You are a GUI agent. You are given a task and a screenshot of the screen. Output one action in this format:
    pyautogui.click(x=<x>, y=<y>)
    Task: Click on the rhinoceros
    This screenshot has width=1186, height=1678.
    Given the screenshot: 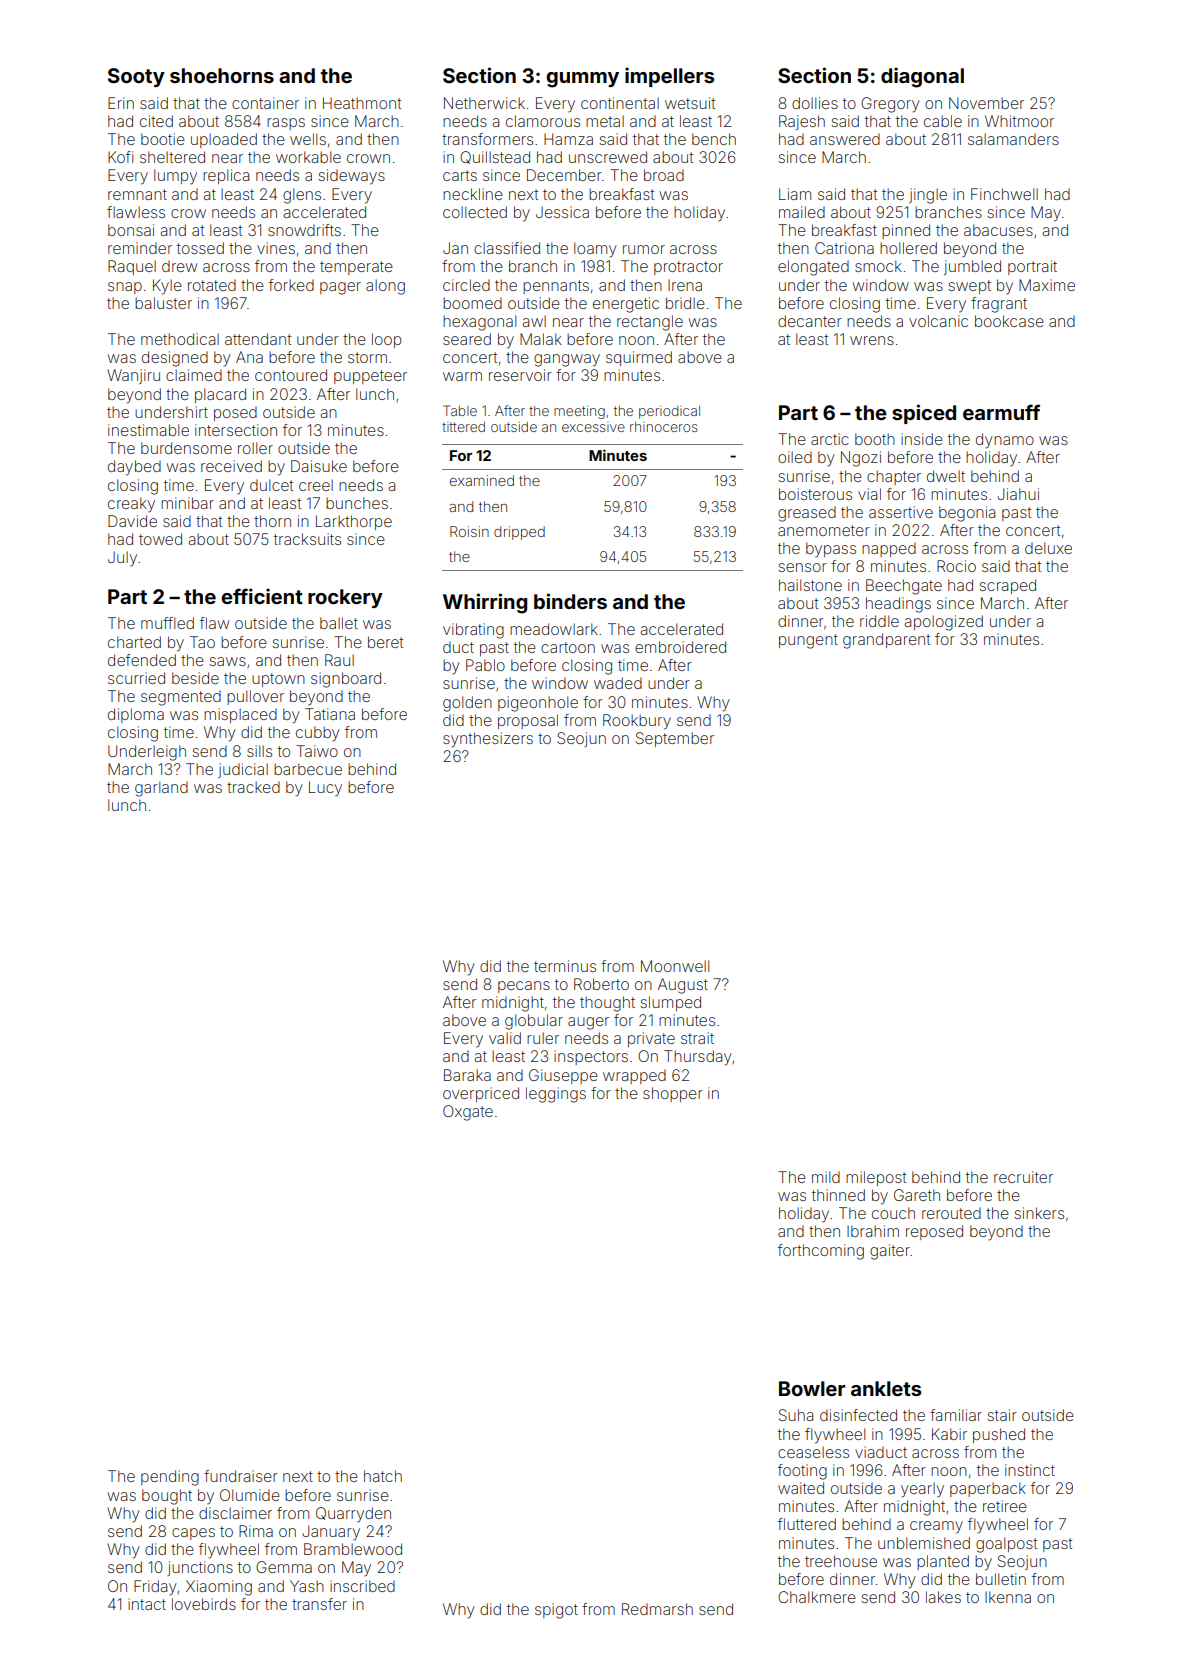 What is the action you would take?
    pyautogui.click(x=664, y=427)
